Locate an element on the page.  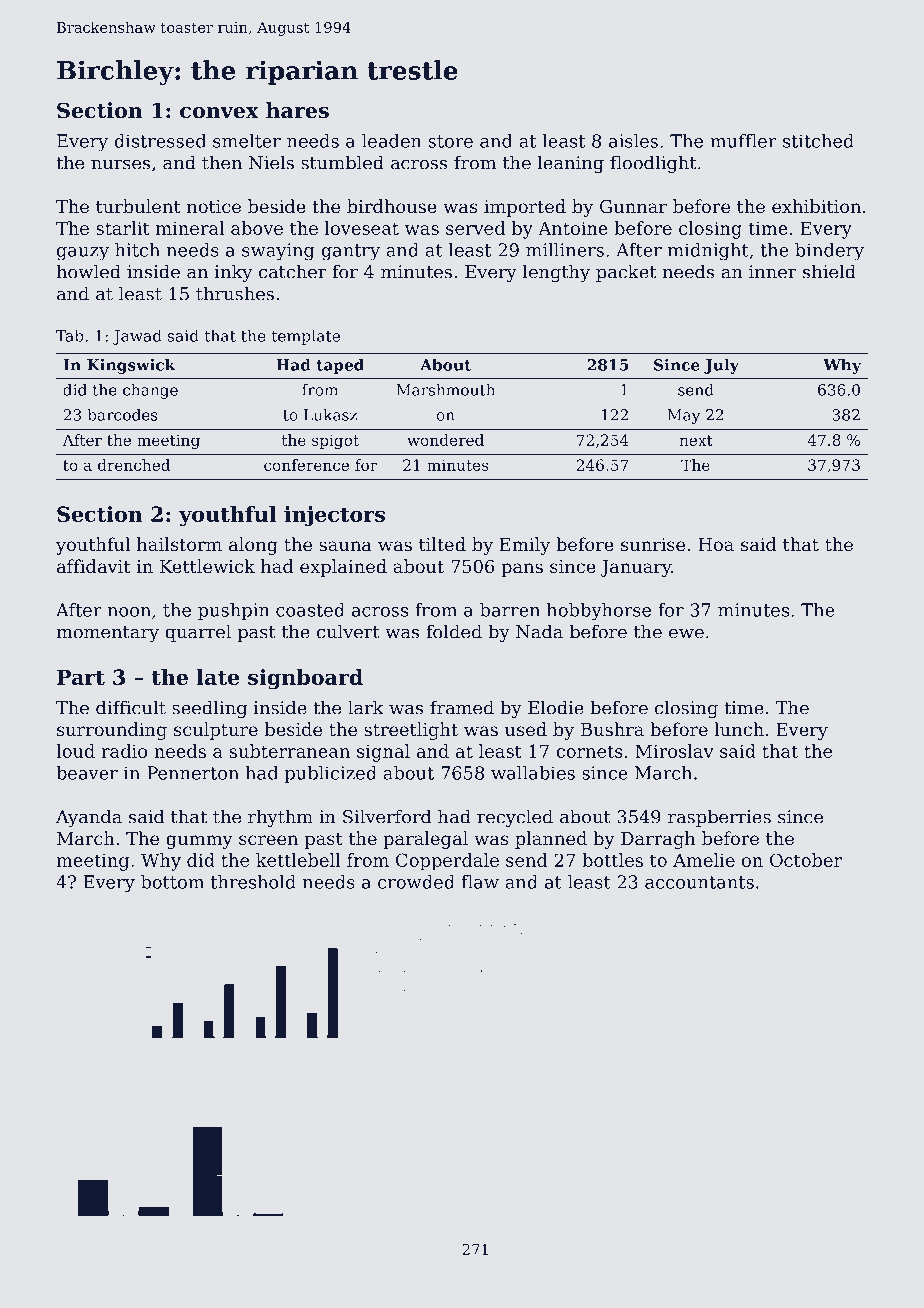
store is located at coordinates (450, 141).
